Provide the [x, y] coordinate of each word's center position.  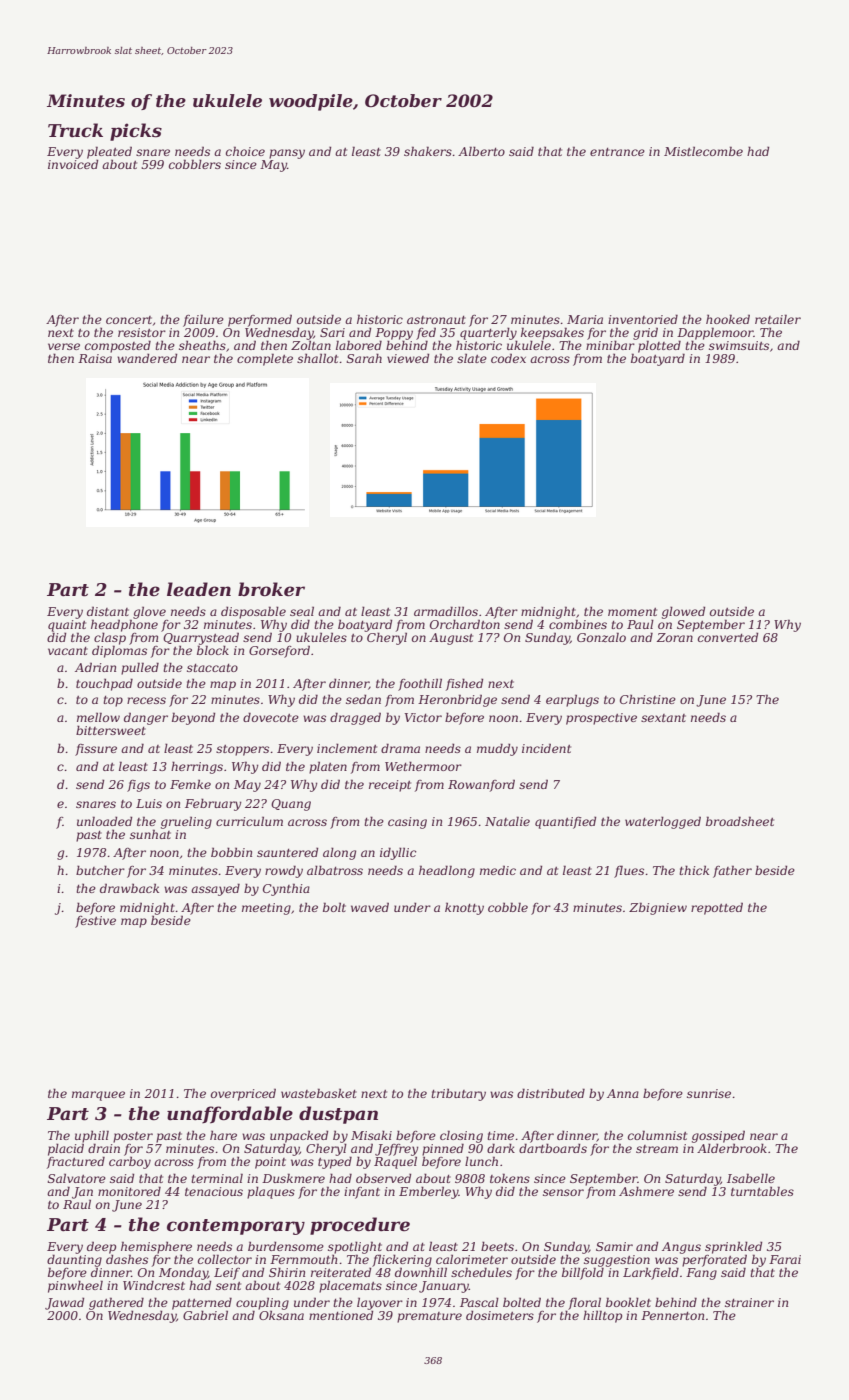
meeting [266, 909]
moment [632, 612]
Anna [623, 1093]
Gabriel [205, 1315]
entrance [617, 152]
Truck [75, 130]
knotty [464, 909]
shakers [428, 151]
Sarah [364, 358]
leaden [199, 589]
